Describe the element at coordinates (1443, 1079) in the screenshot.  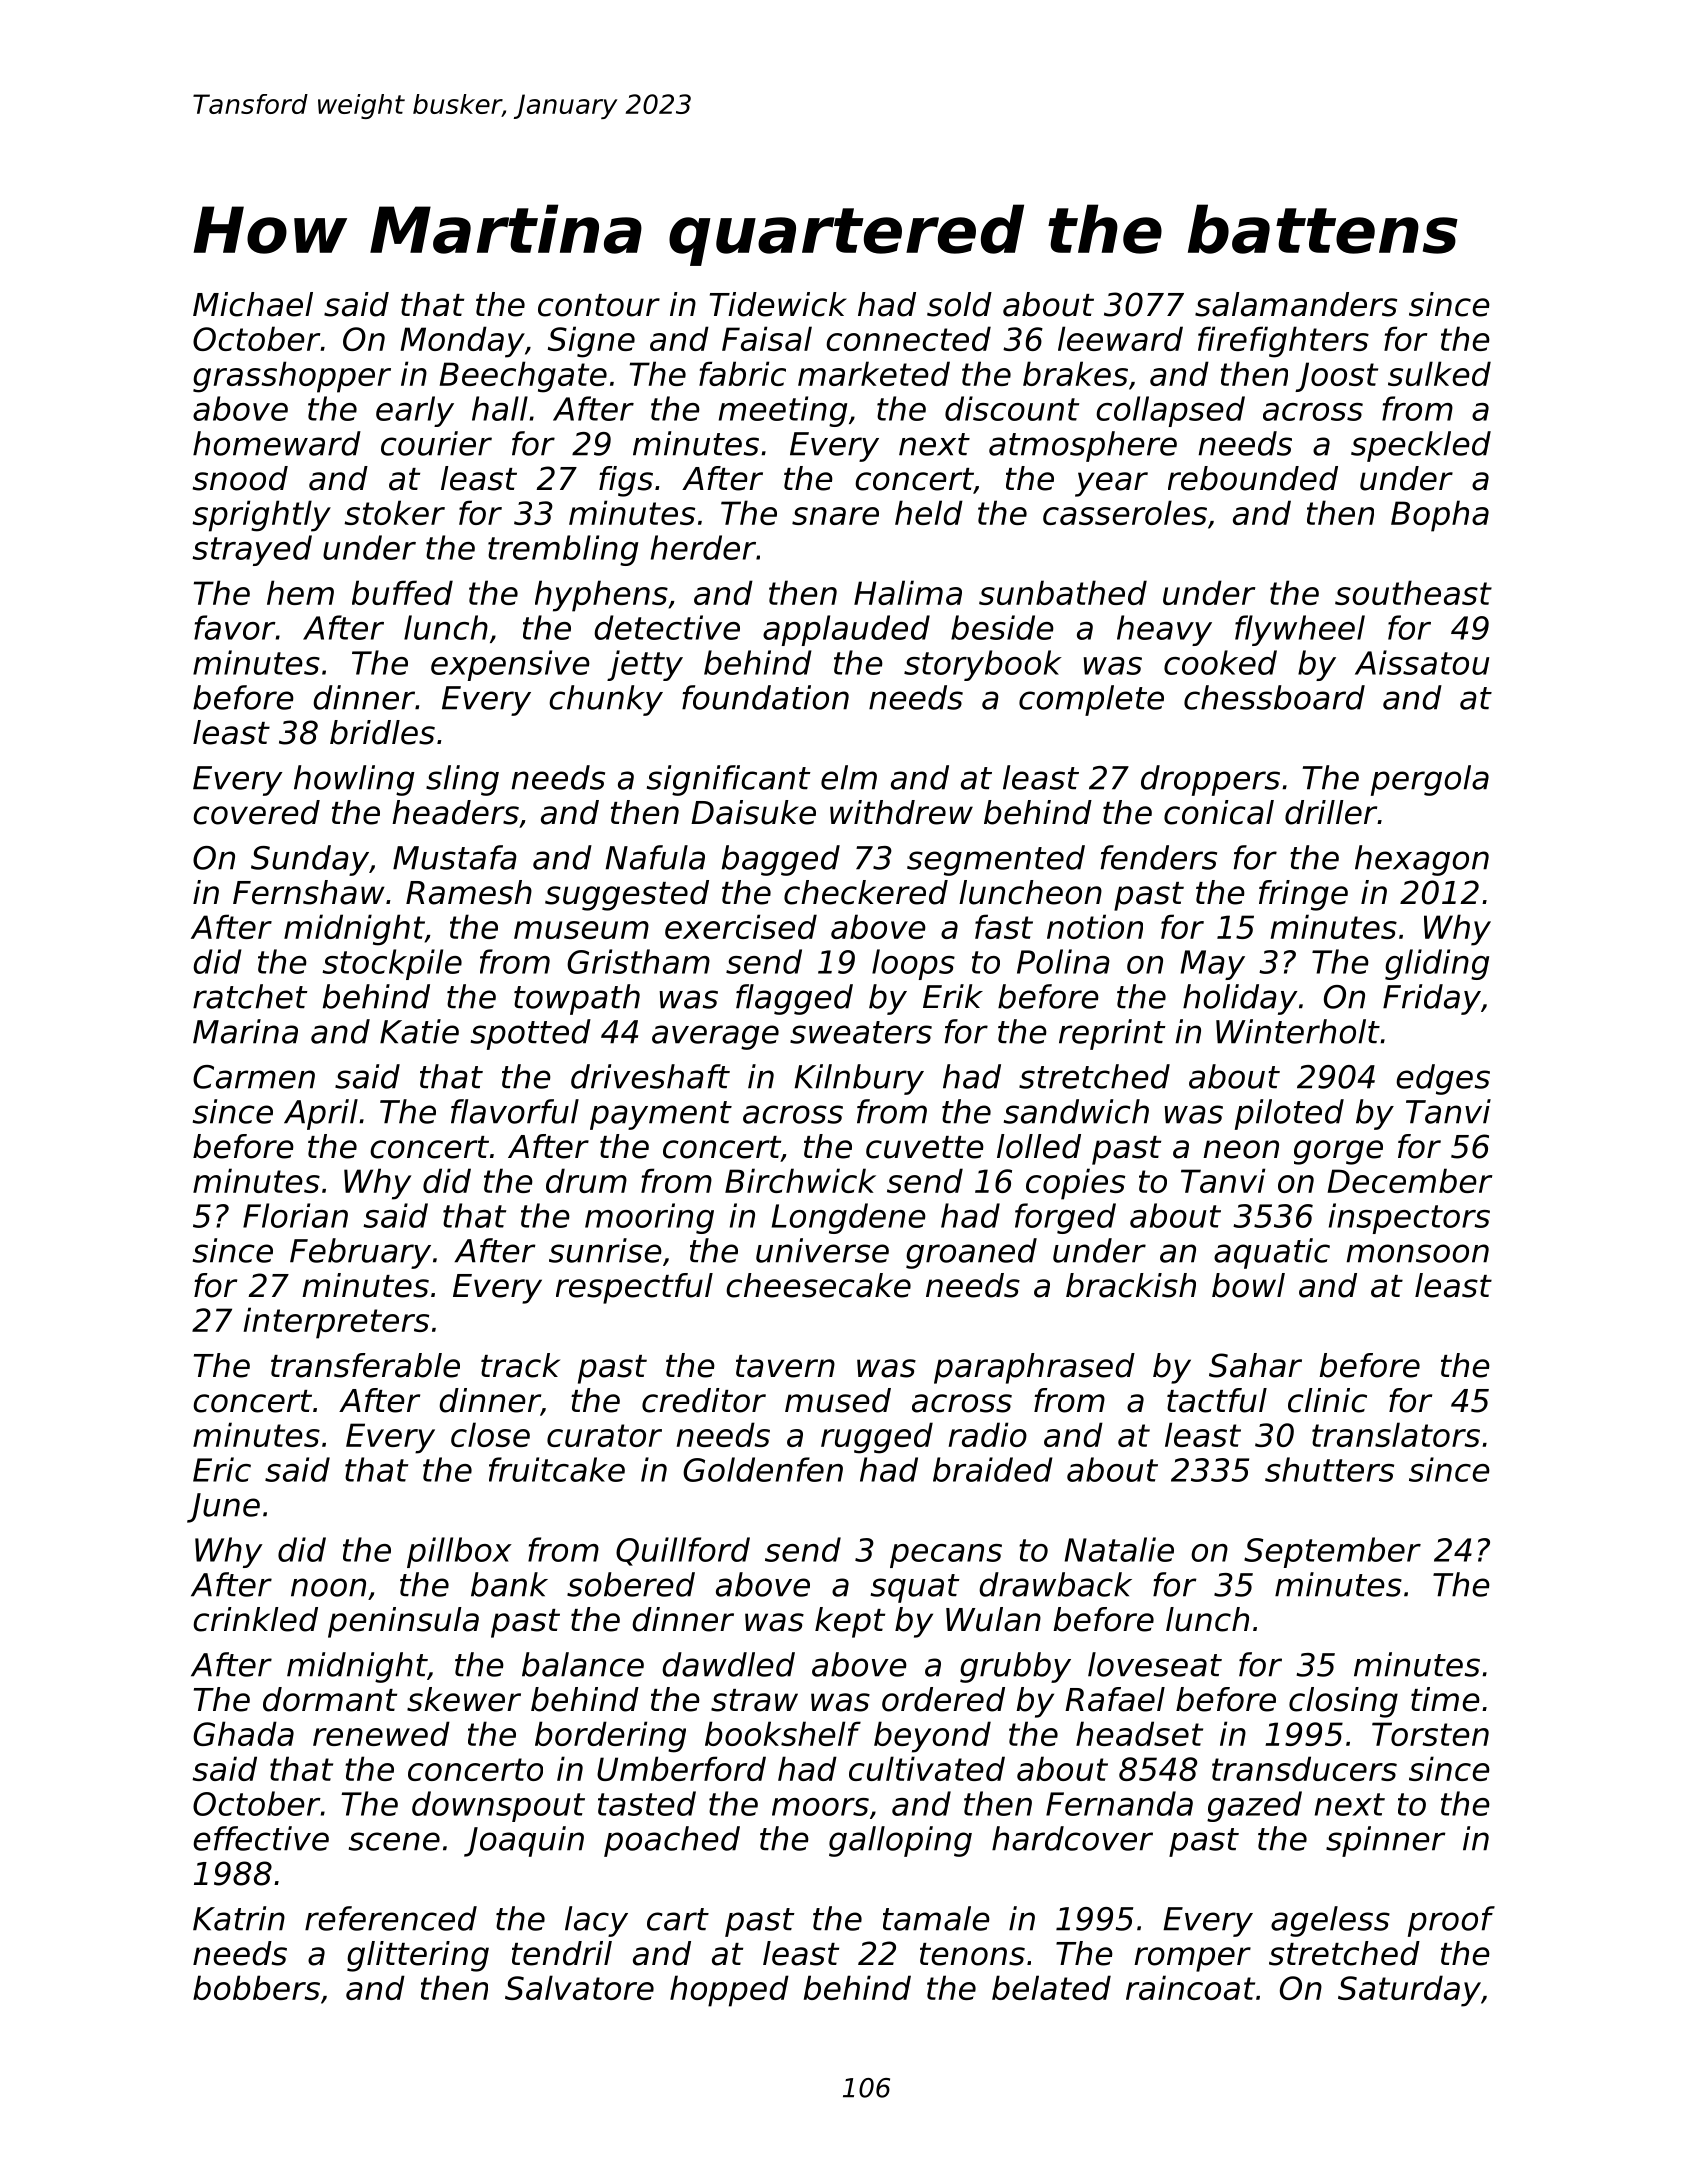
I see `edges` at that location.
